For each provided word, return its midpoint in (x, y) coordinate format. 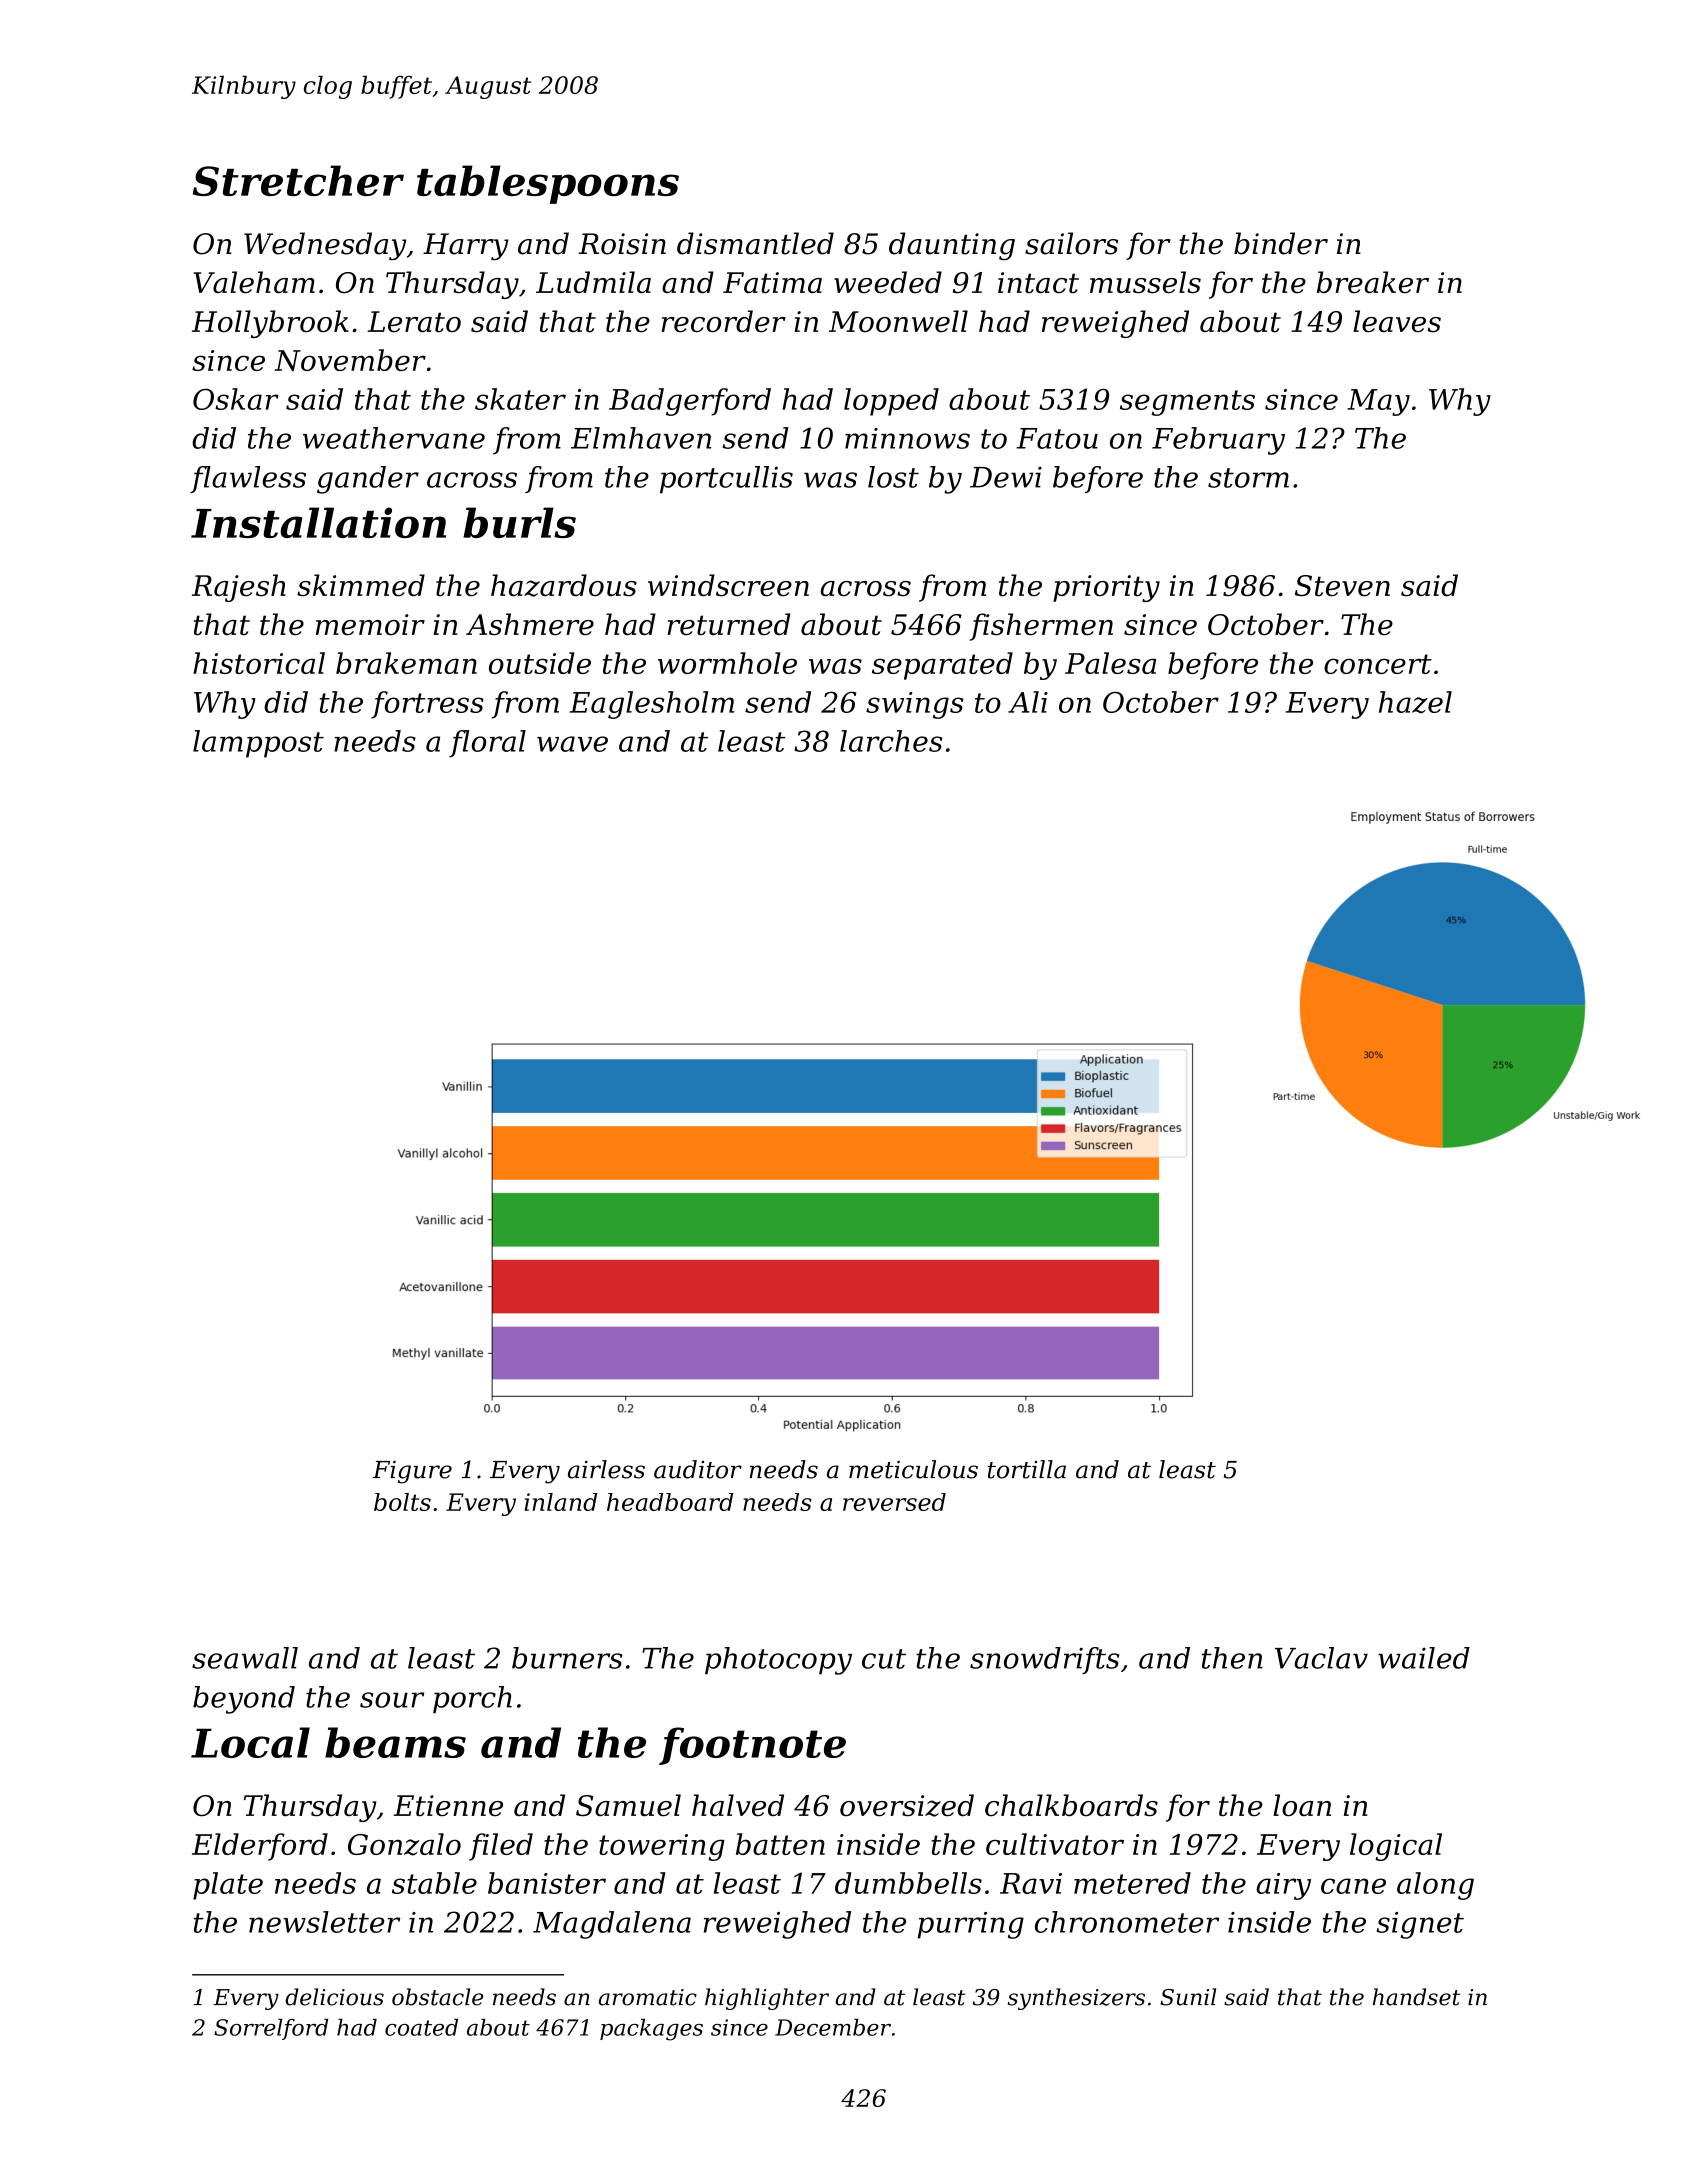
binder (1281, 243)
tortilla (1027, 1469)
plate (228, 1886)
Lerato (414, 322)
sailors (1071, 243)
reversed (894, 1502)
